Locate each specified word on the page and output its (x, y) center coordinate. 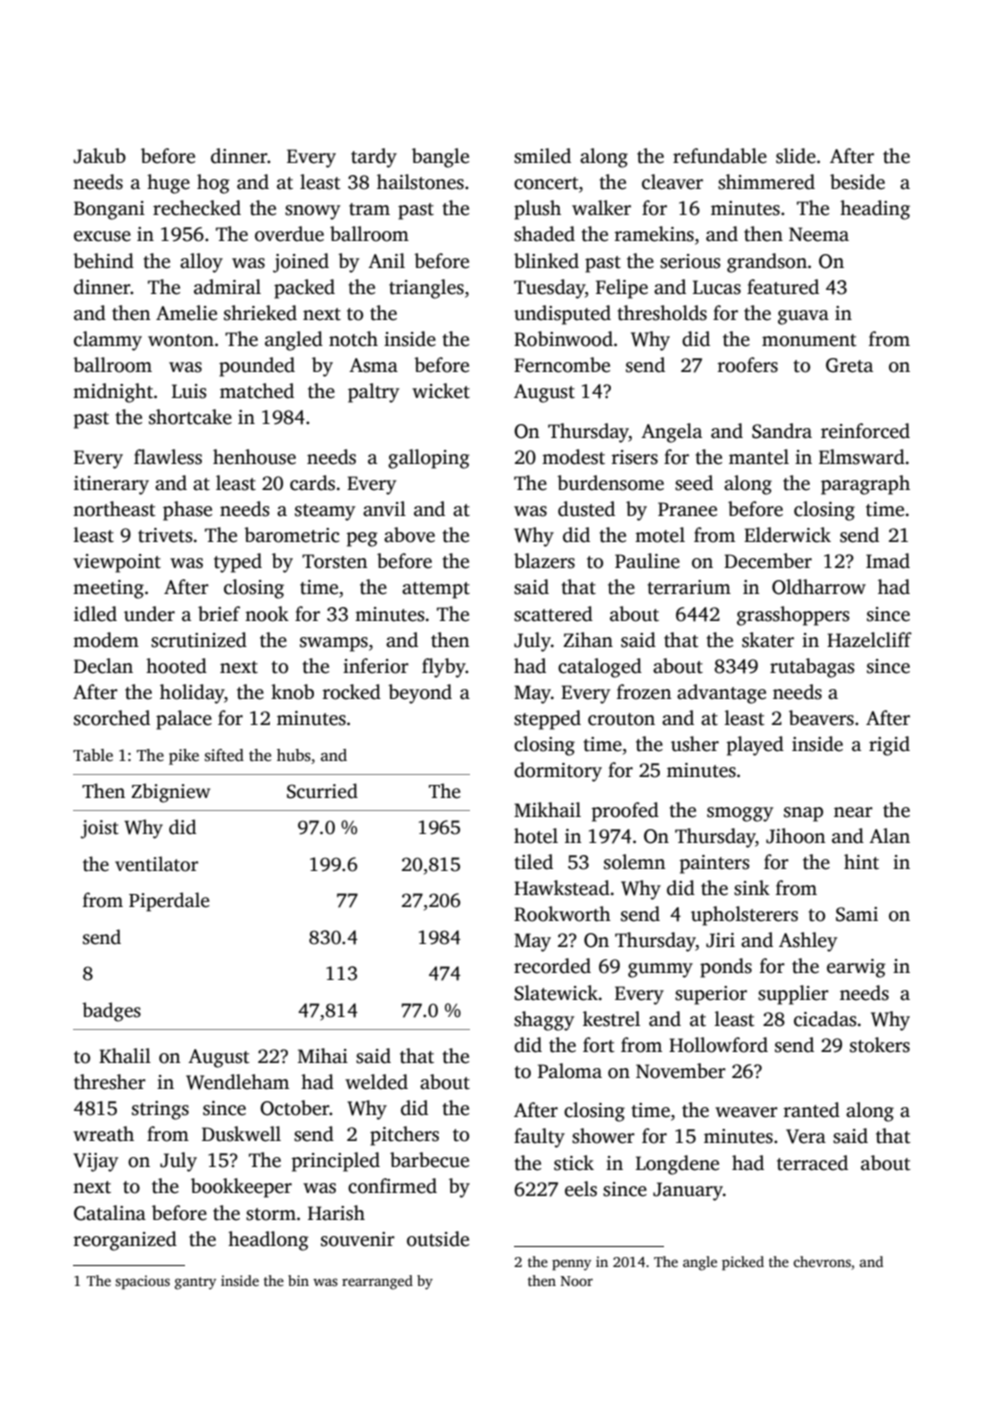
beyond (420, 694)
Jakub (99, 156)
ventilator (156, 864)
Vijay (95, 1162)
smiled (542, 156)
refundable (720, 156)
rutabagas (812, 668)
